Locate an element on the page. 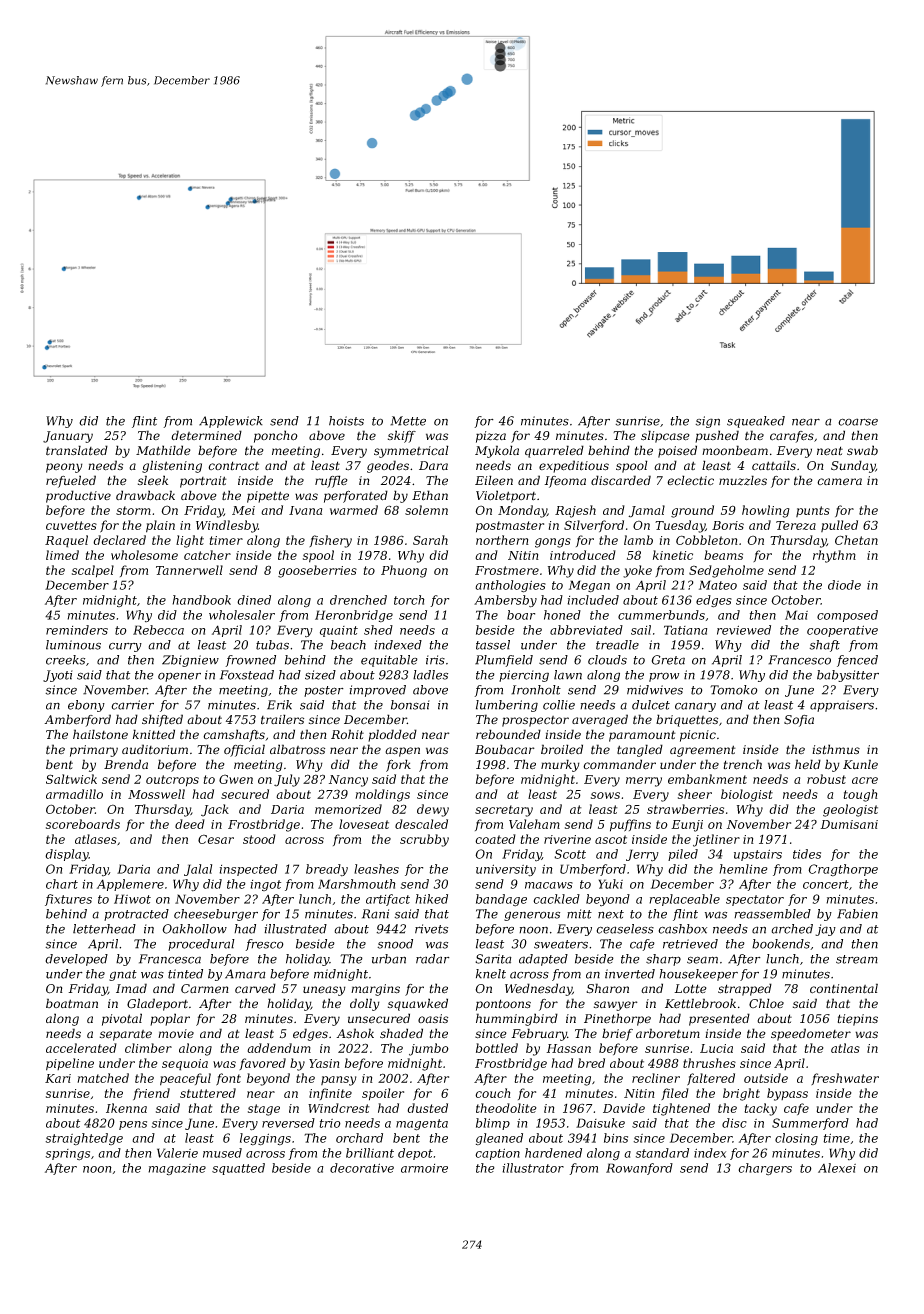  Applewick is located at coordinates (231, 422).
